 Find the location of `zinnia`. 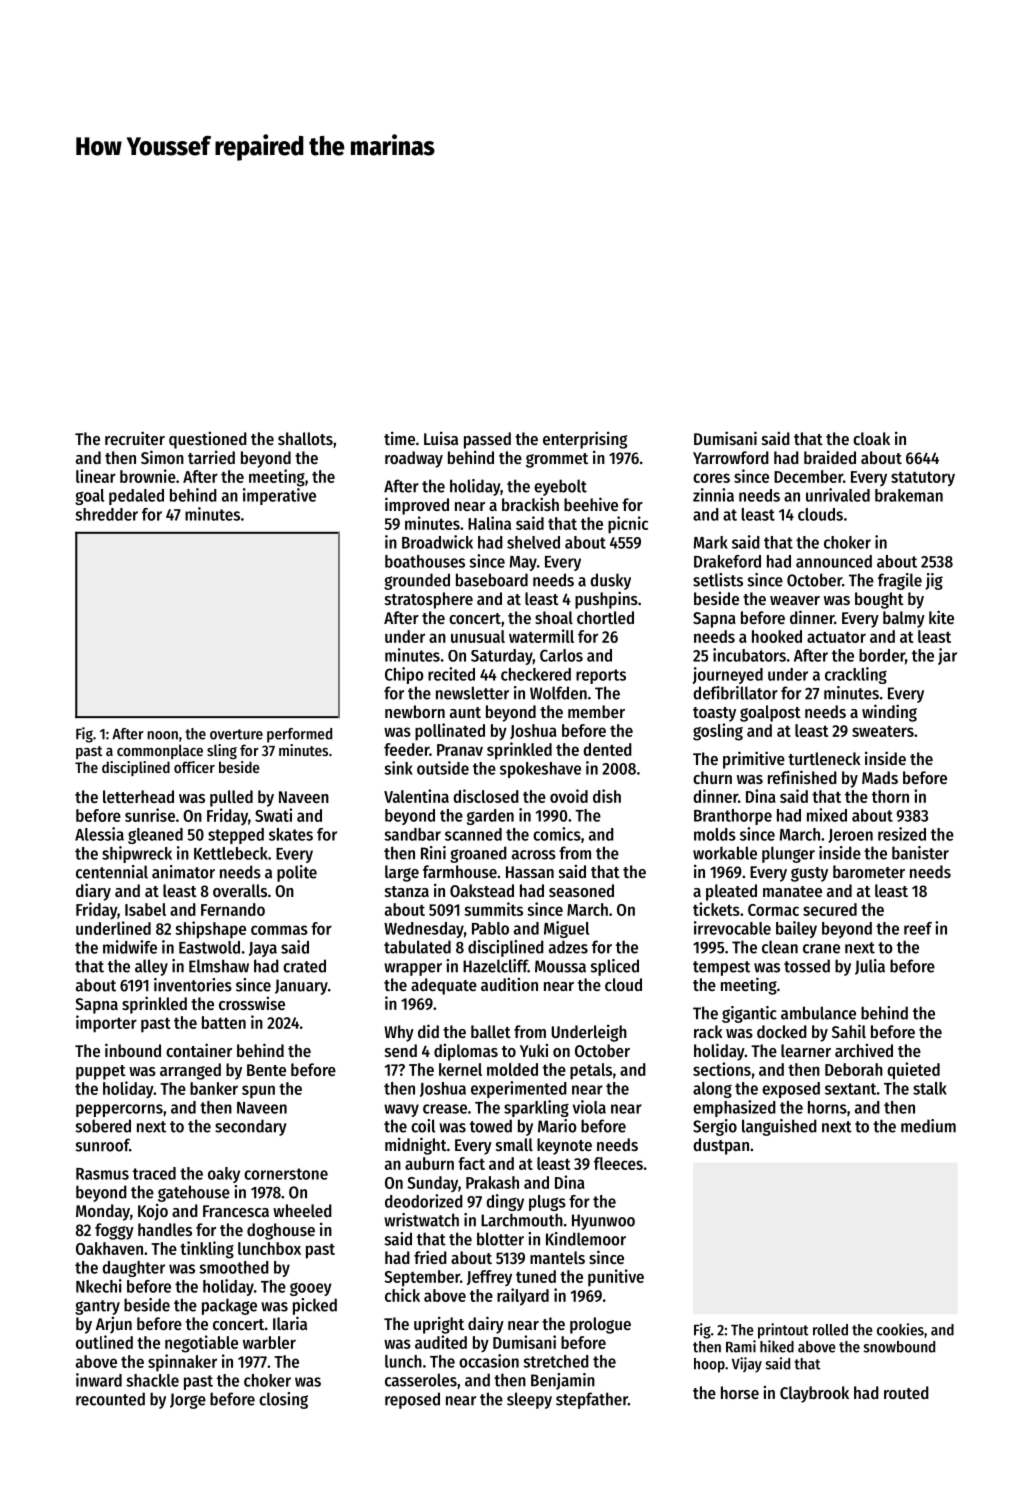

zinnia is located at coordinates (713, 495).
